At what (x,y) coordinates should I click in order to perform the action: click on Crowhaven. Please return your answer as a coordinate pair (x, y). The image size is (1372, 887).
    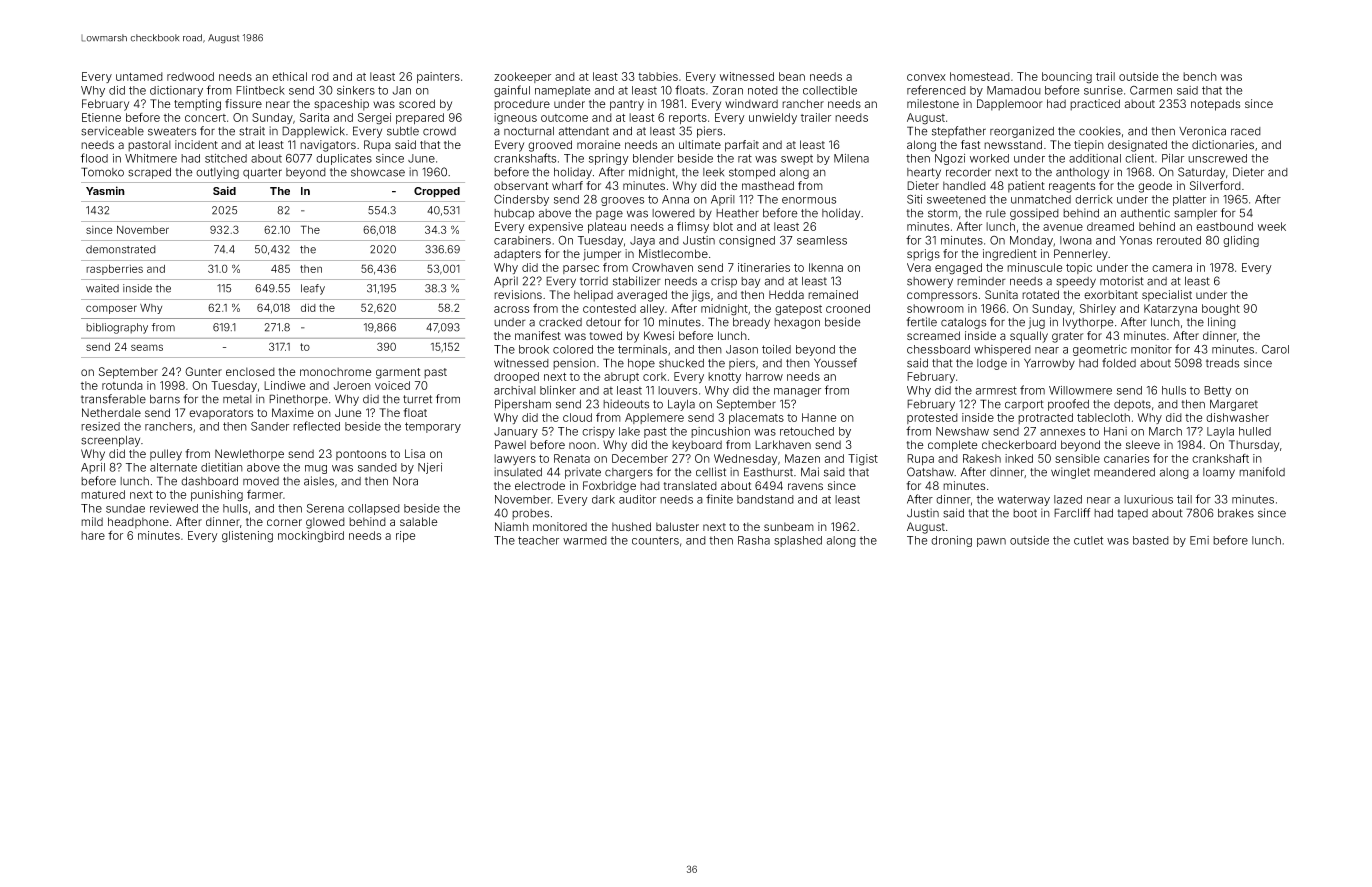
    Looking at the image, I should click on (662, 267).
